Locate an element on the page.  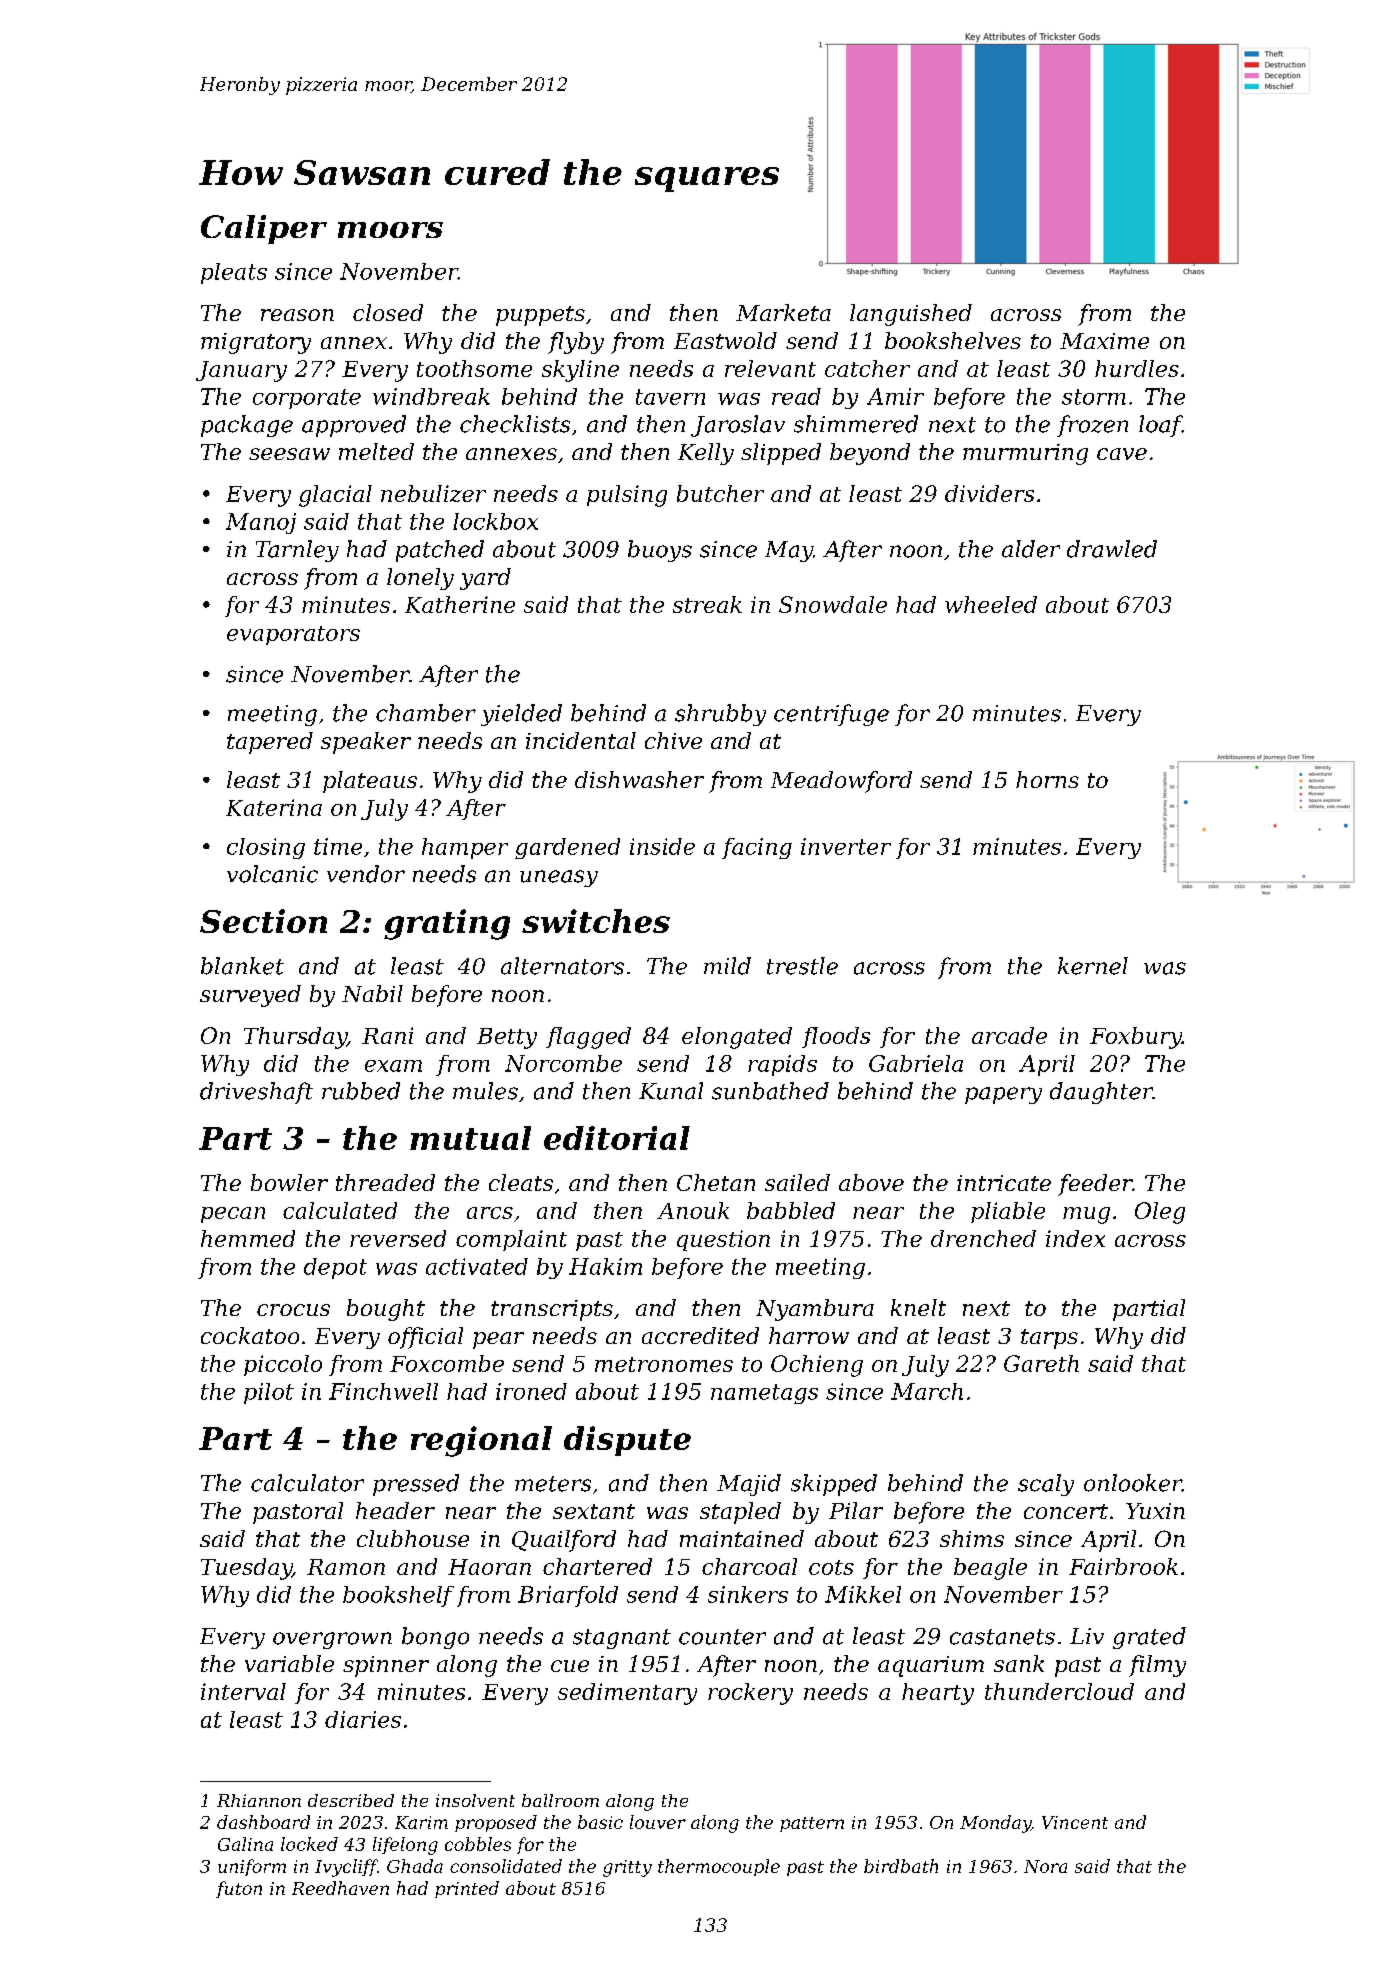
inside is located at coordinates (662, 846).
